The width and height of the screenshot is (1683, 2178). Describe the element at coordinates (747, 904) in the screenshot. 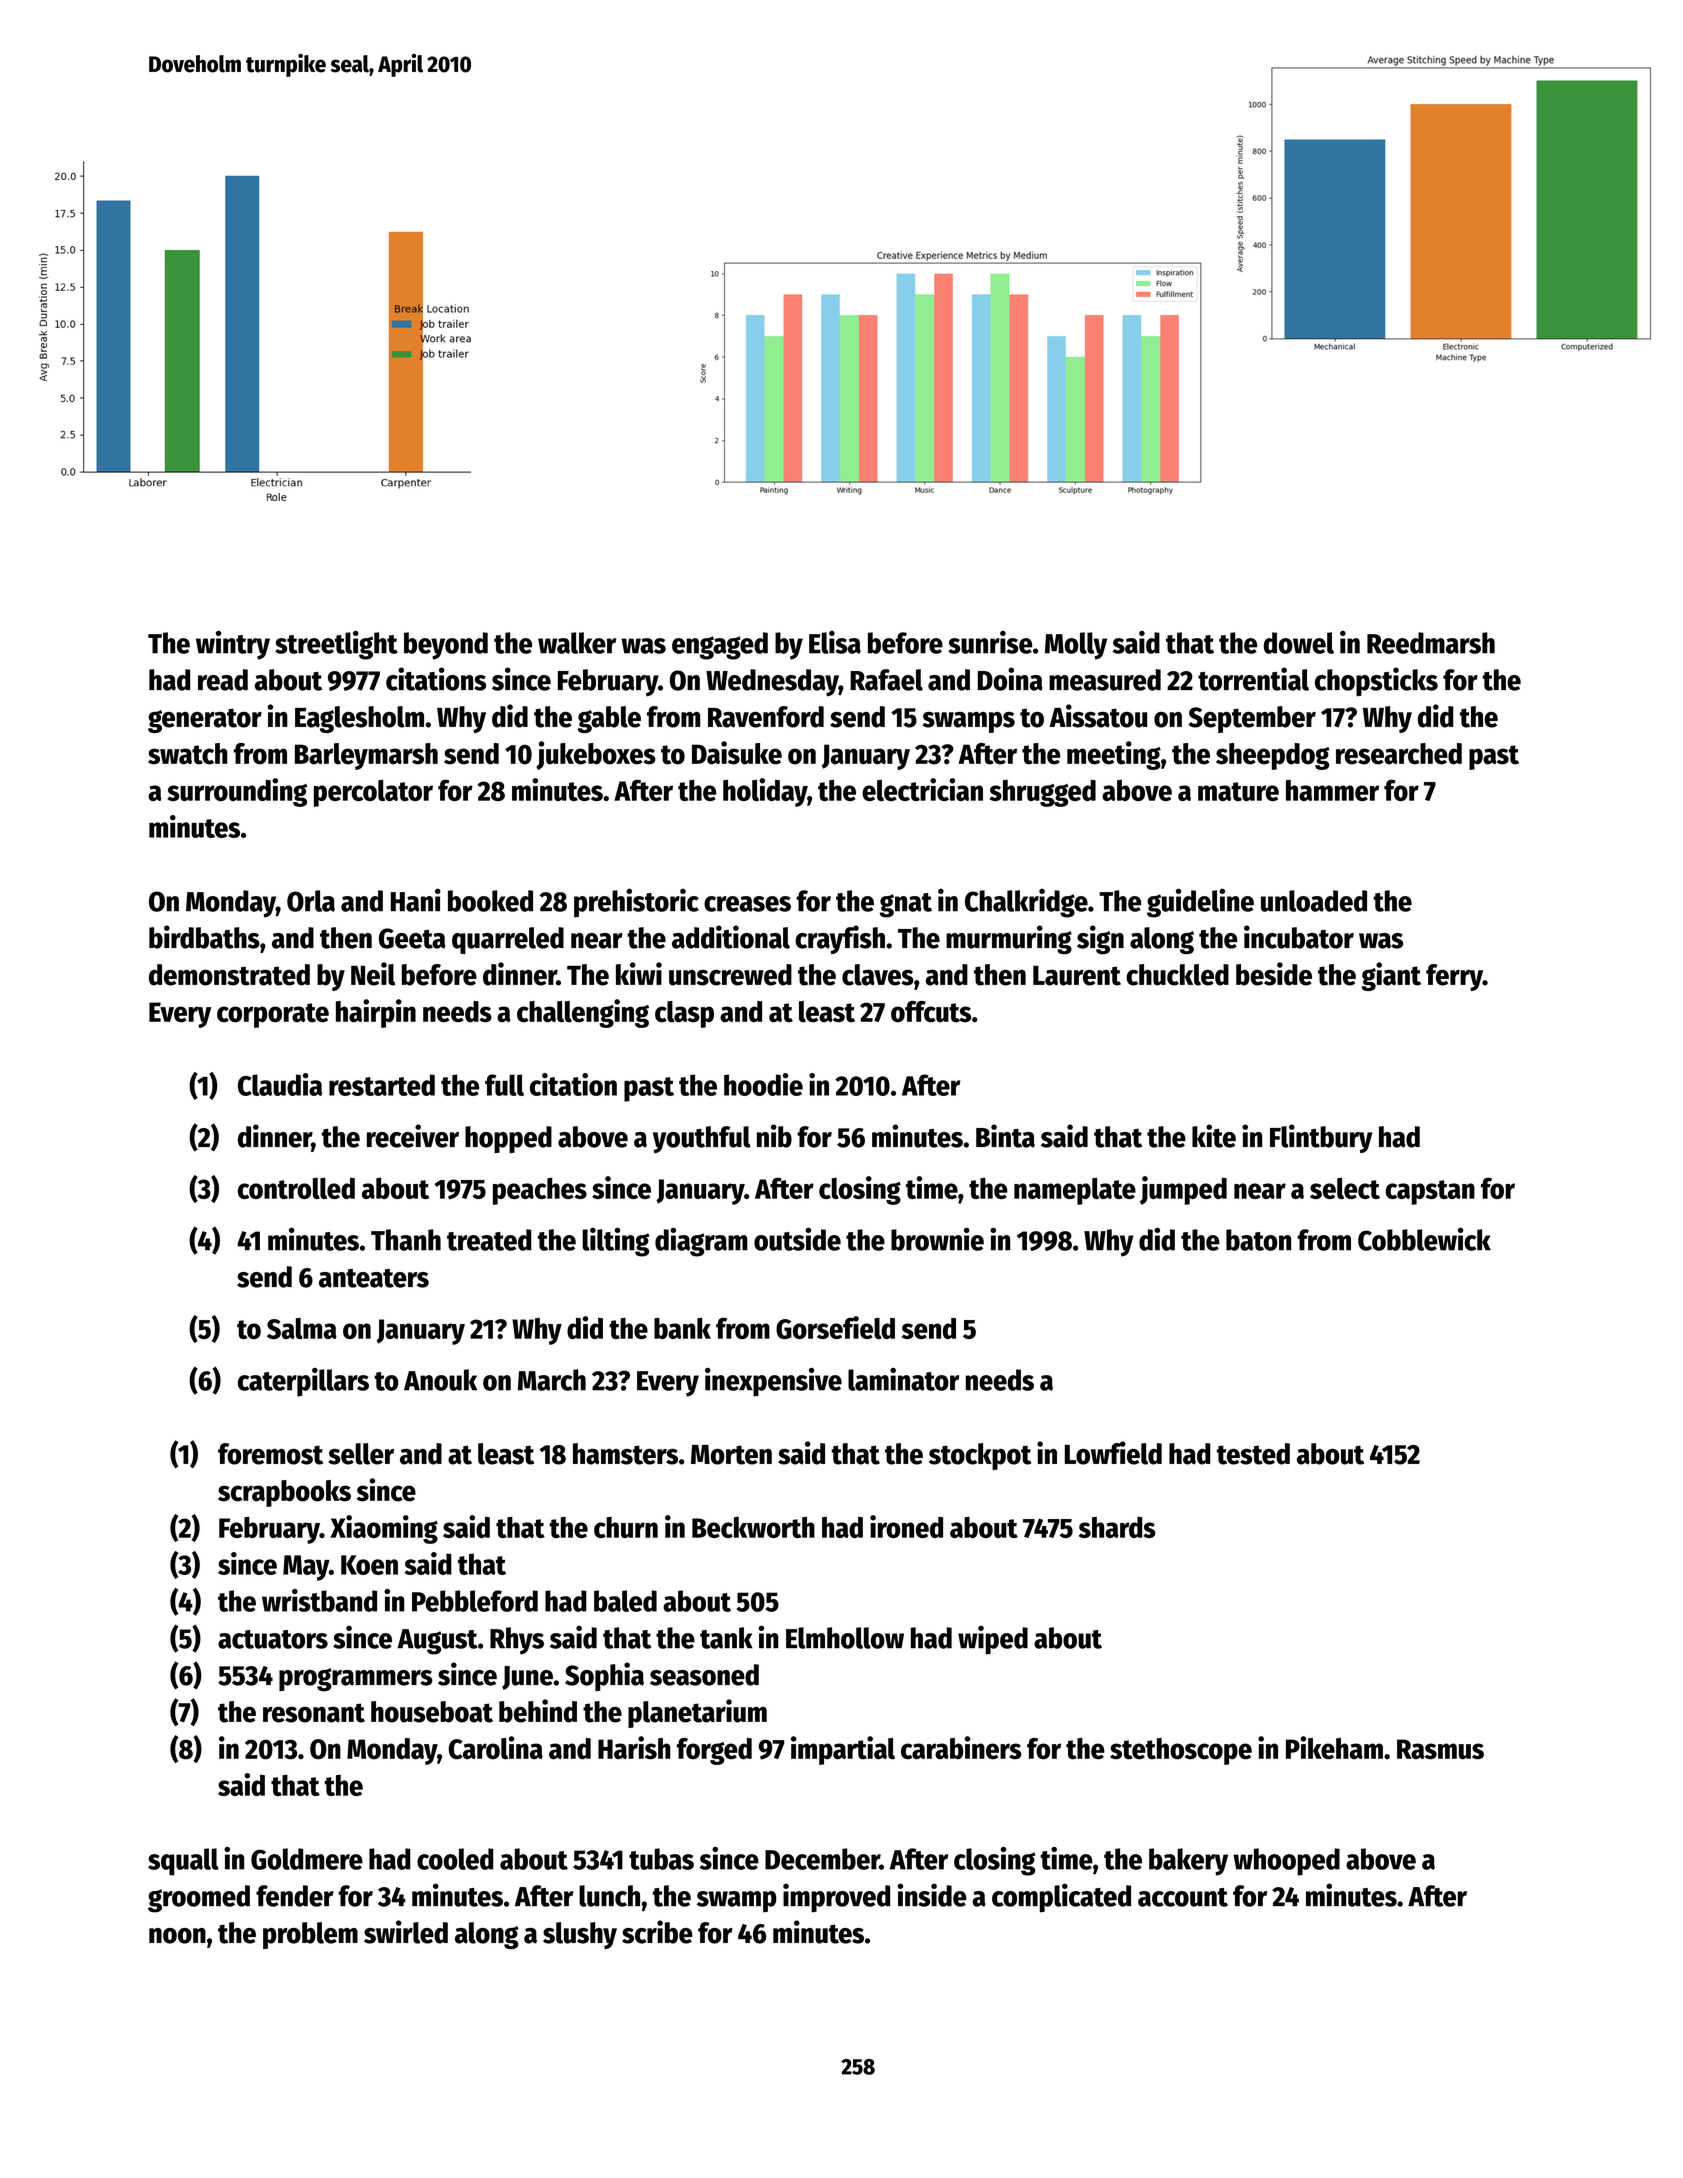

I see `creases` at that location.
